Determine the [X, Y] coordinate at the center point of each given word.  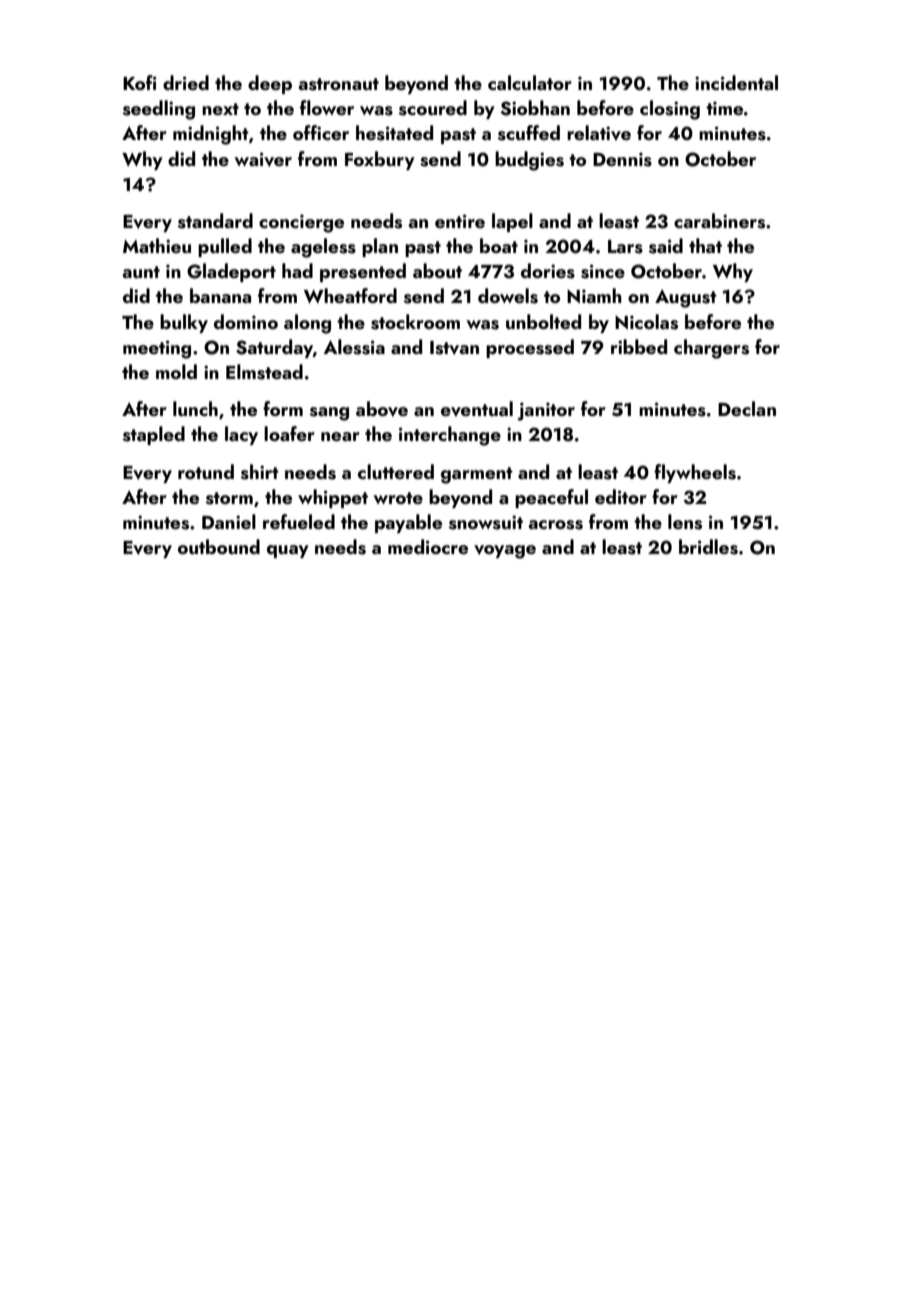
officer [321, 132]
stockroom [415, 322]
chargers [711, 349]
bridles [708, 547]
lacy [241, 435]
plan [380, 247]
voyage [505, 552]
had [297, 270]
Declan [747, 408]
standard [215, 221]
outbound [219, 546]
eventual [477, 409]
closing [670, 110]
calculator [530, 82]
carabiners [719, 221]
